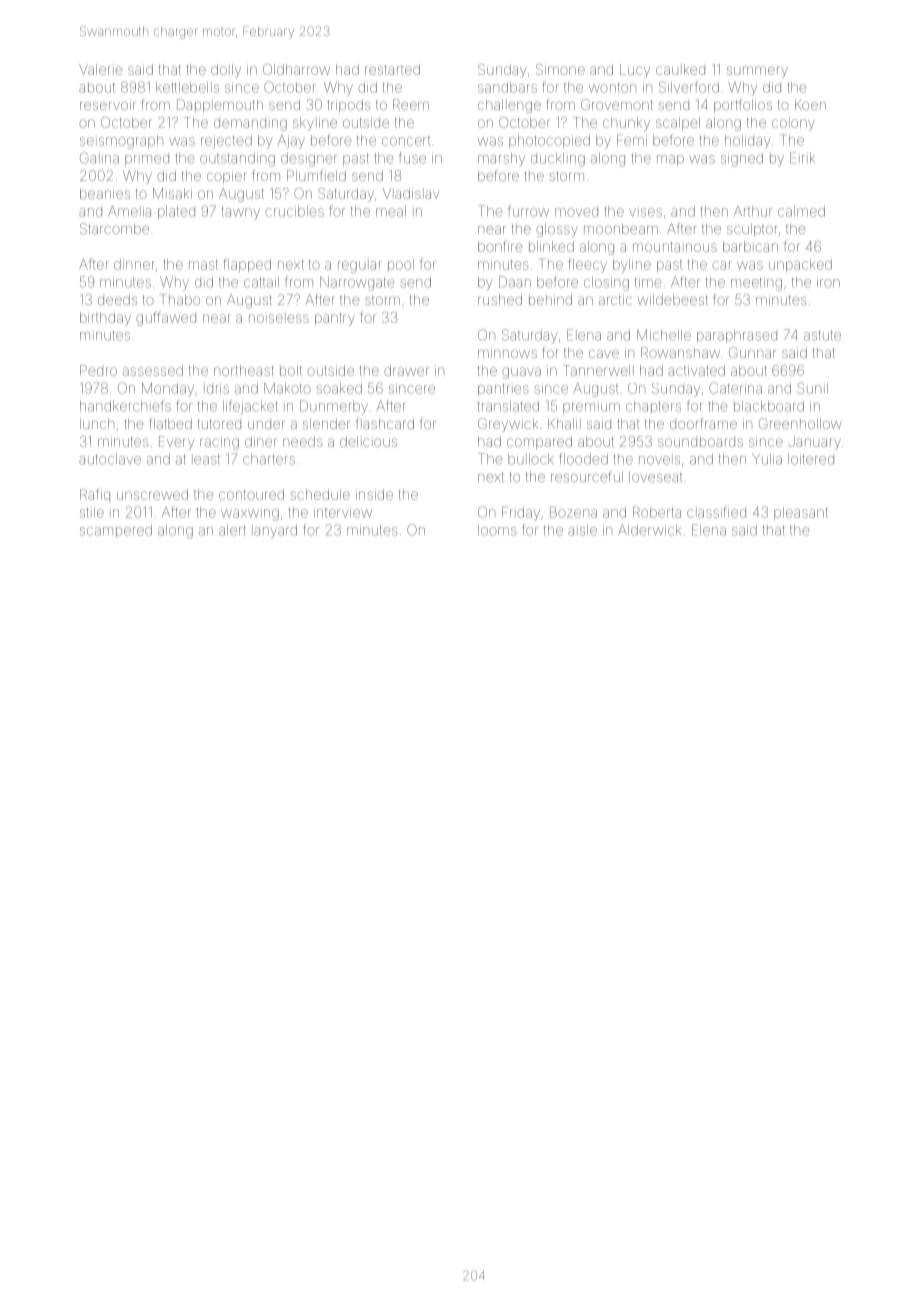  Describe the element at coordinates (604, 354) in the screenshot. I see `cave` at that location.
